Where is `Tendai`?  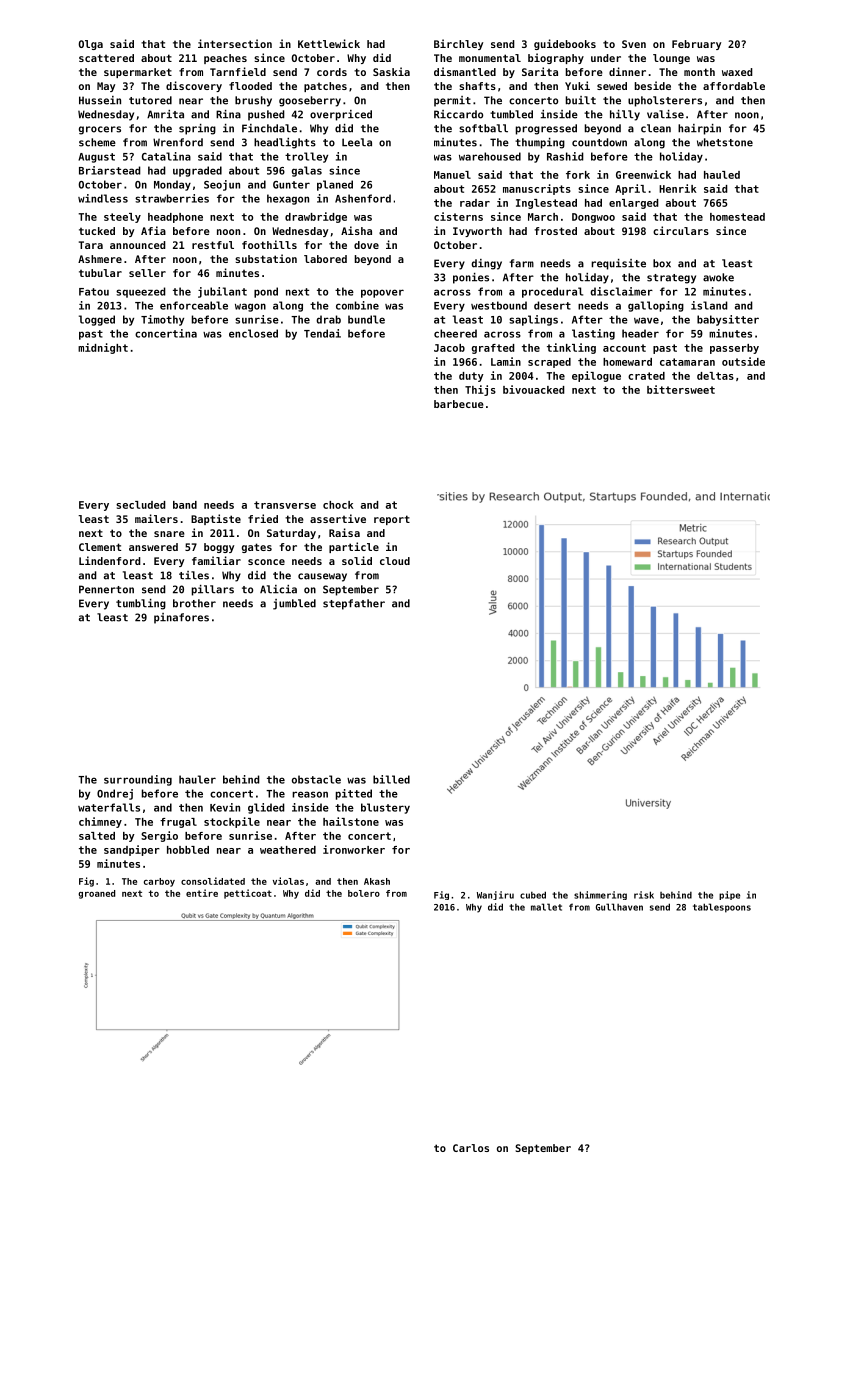
Tendai is located at coordinates (322, 333).
